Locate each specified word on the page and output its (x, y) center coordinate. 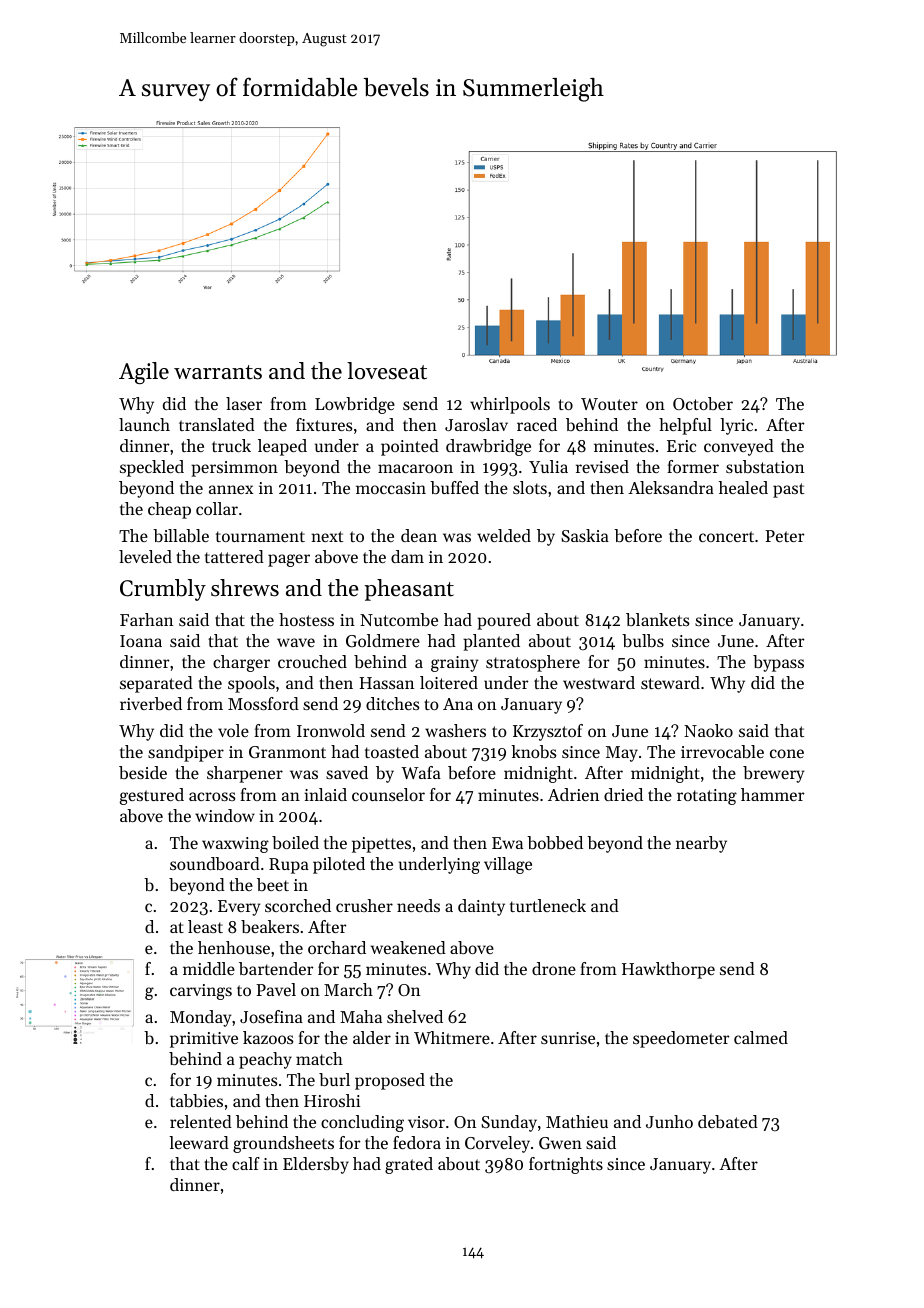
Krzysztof (548, 732)
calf (246, 1163)
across (212, 796)
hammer (772, 794)
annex (231, 489)
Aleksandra (671, 487)
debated (728, 1121)
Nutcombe (399, 619)
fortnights (566, 1165)
